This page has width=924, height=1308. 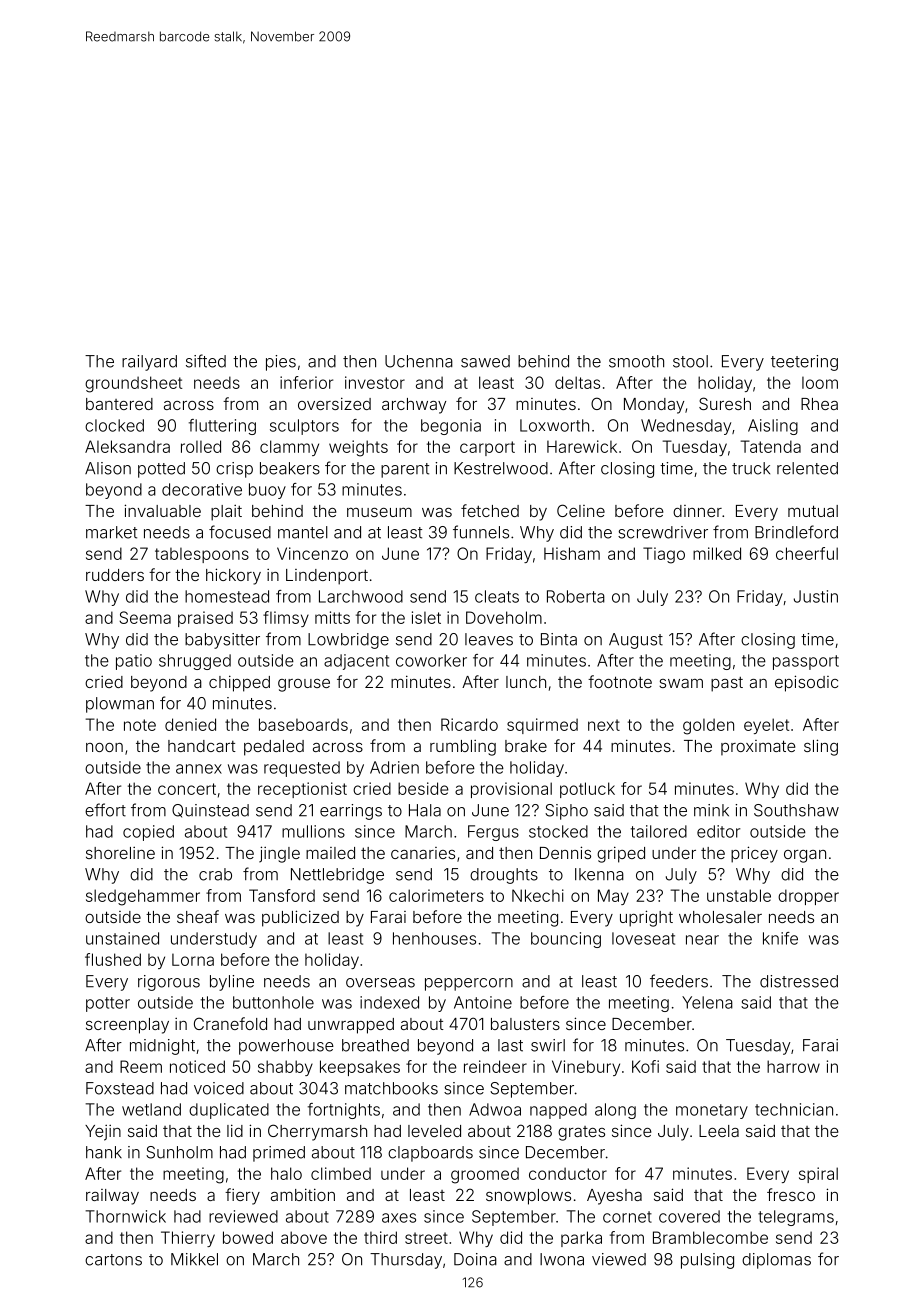 I want to click on teetering, so click(x=804, y=363).
